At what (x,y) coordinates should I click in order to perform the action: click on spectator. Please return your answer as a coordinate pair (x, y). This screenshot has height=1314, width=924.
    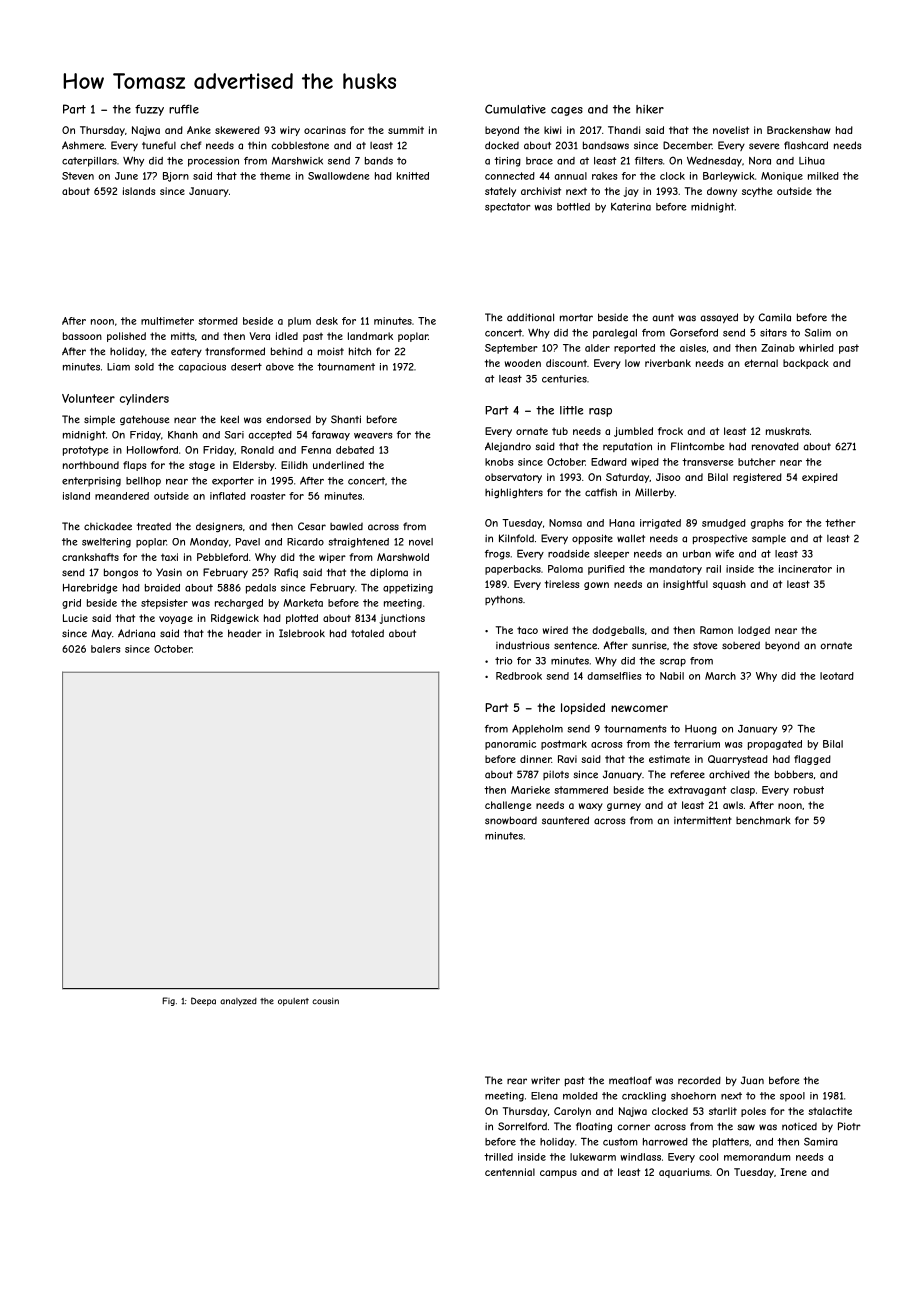
    Looking at the image, I should click on (508, 208).
